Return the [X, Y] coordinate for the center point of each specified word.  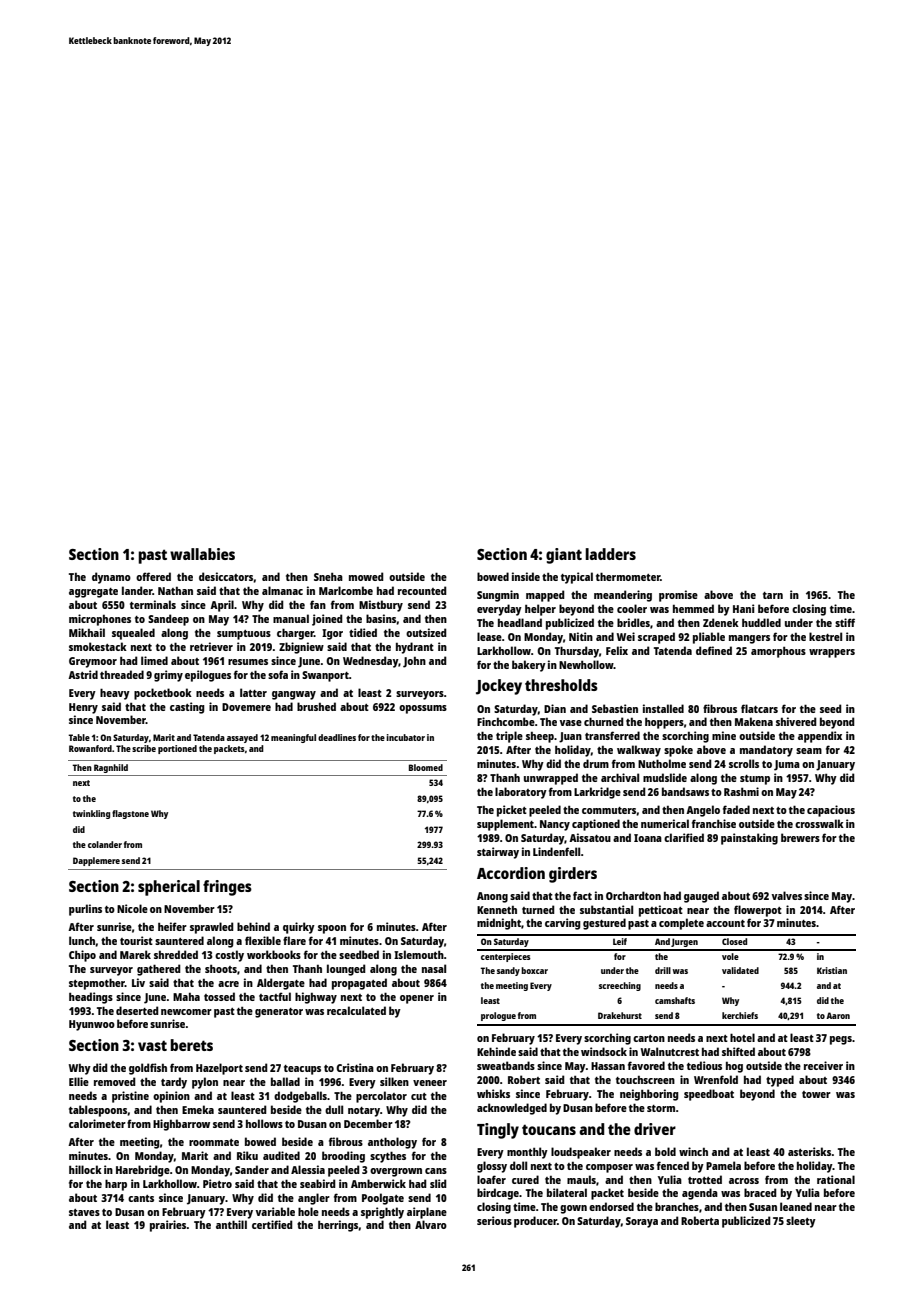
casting [187, 708]
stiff [845, 622]
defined [714, 650]
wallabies [202, 554]
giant [564, 556]
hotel [742, 1037]
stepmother [97, 984]
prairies [168, 1226]
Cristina [355, 1067]
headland [520, 622]
